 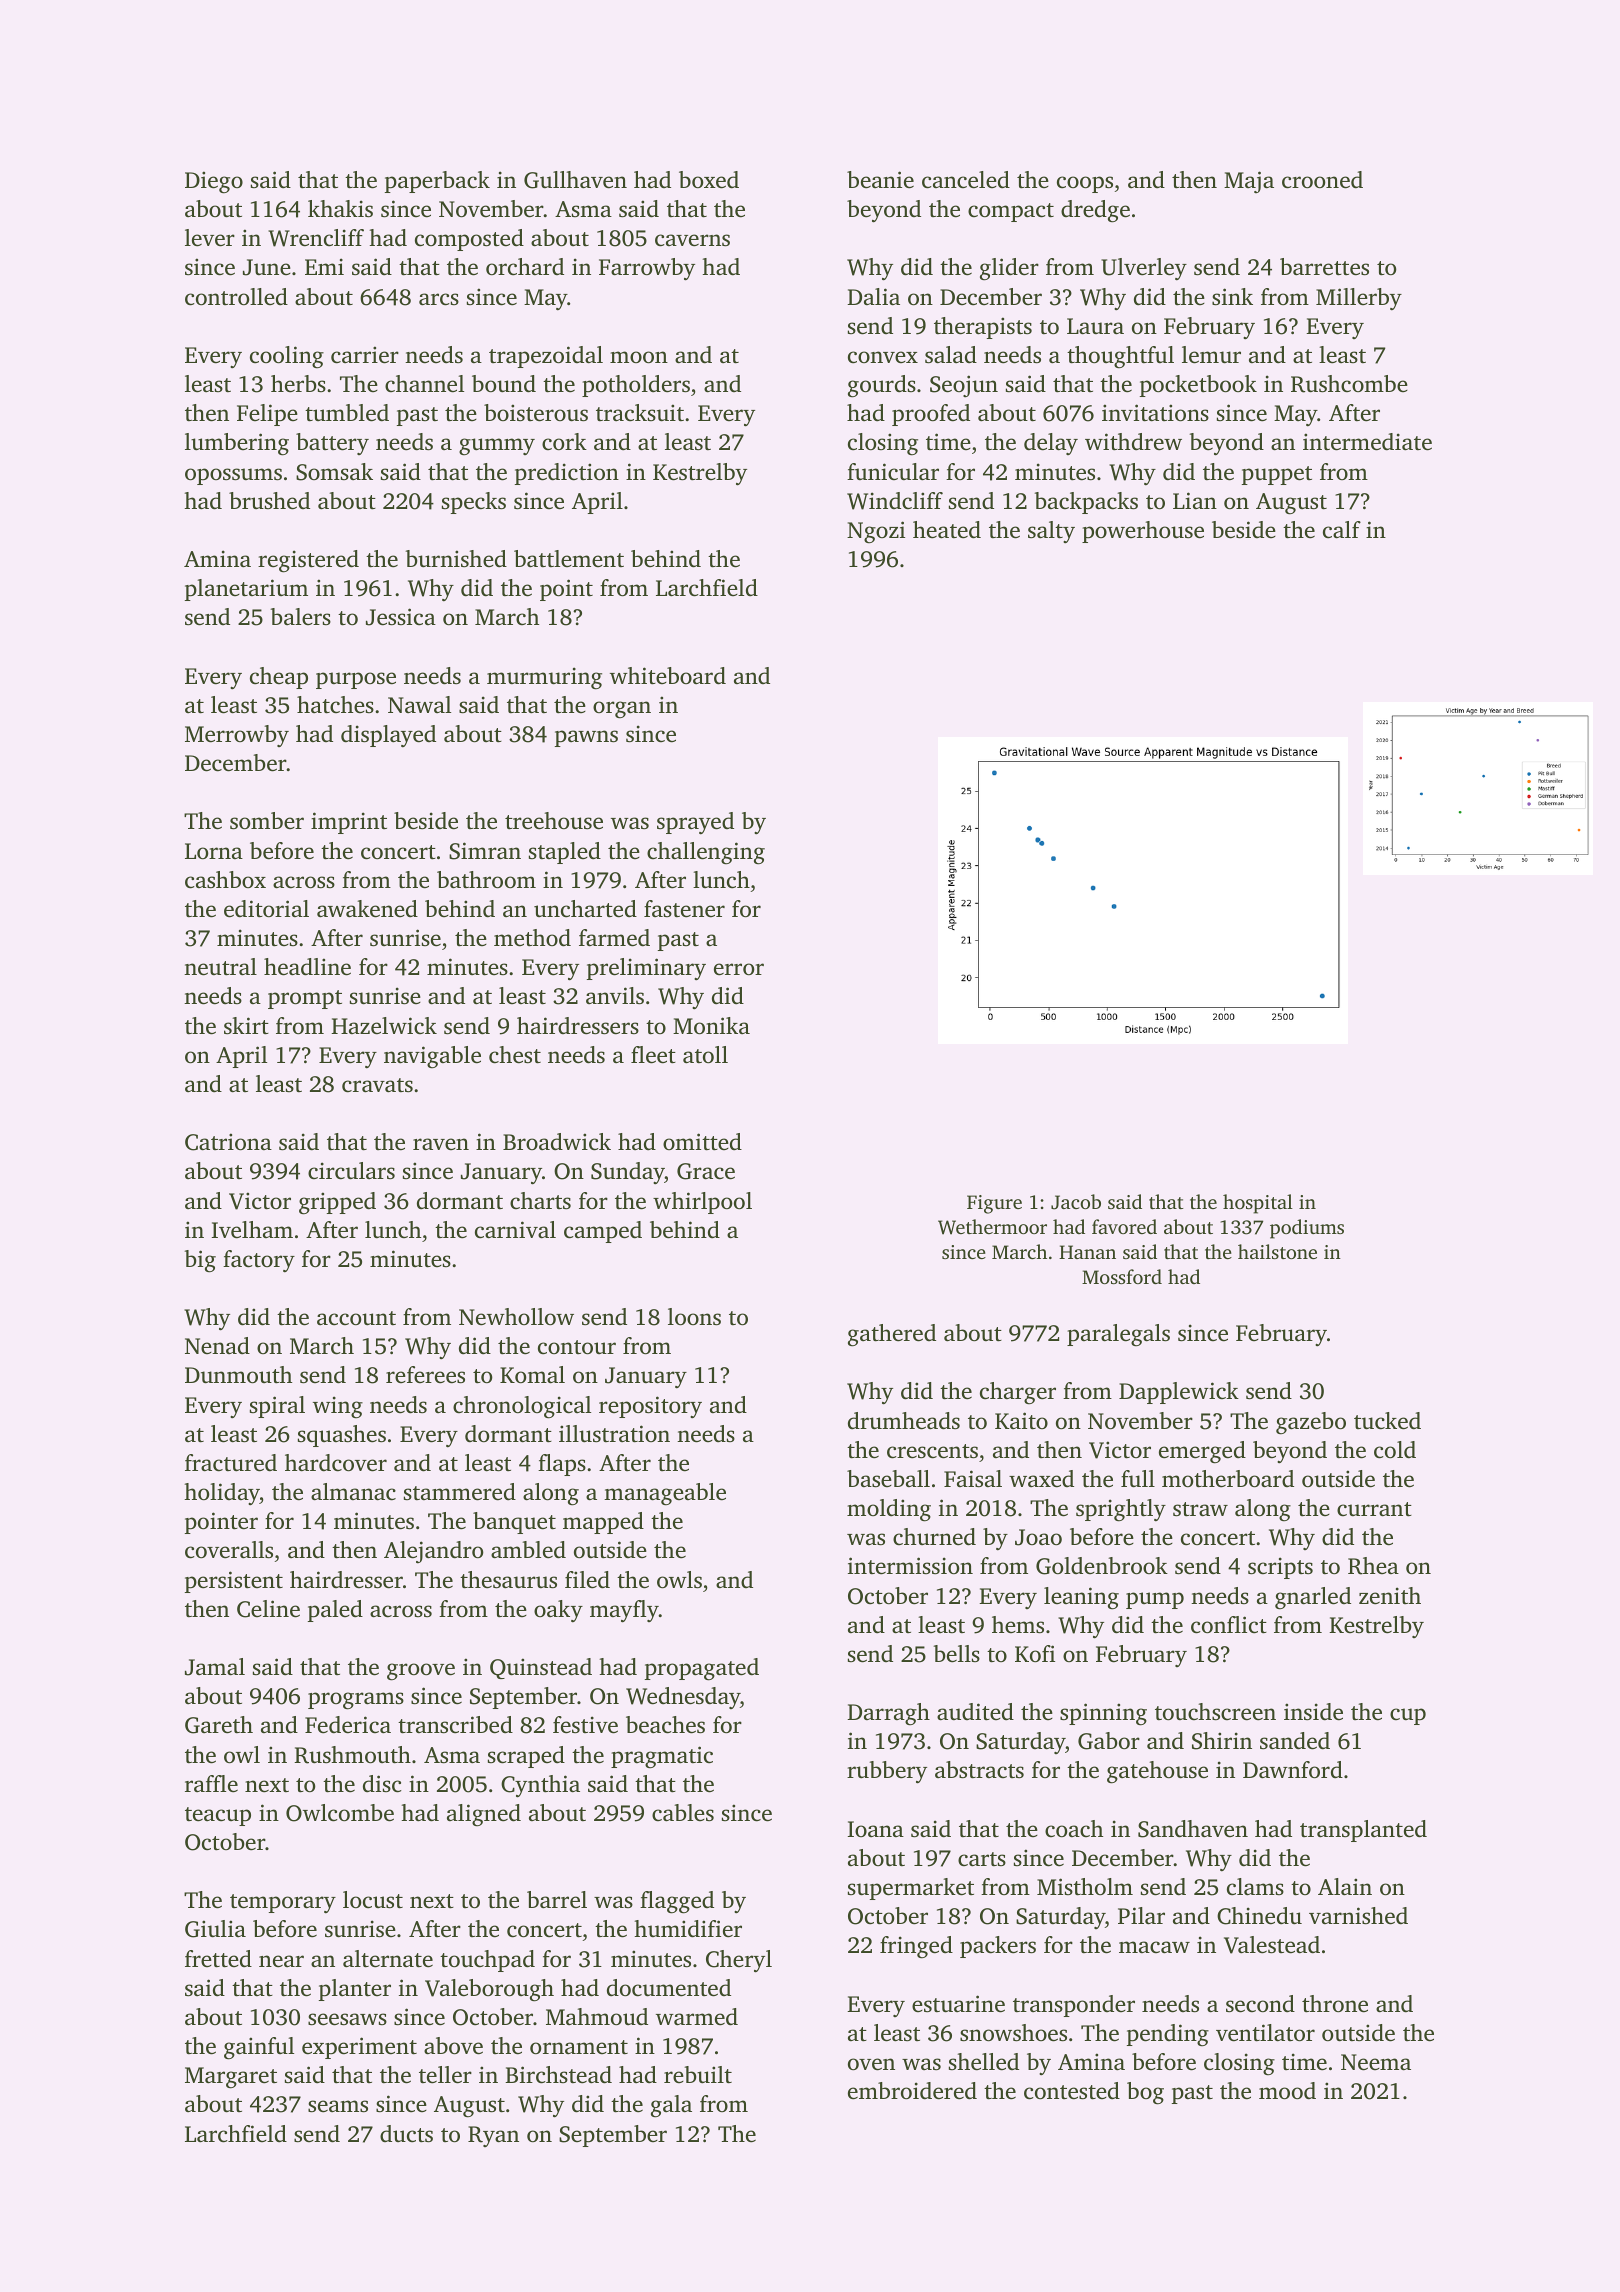 I want to click on gathered, so click(x=892, y=1335).
